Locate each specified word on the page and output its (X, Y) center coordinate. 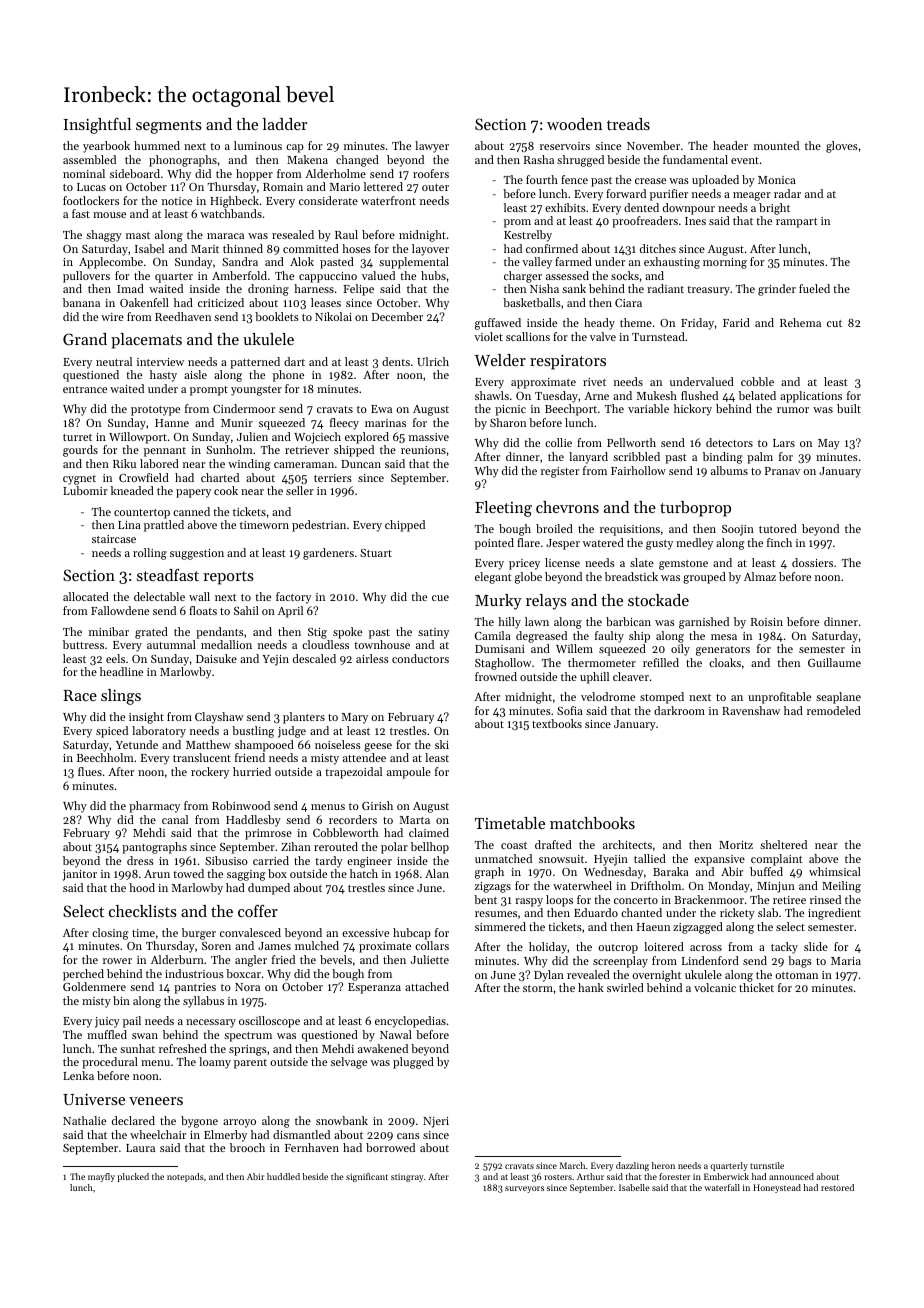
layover (430, 250)
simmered (500, 926)
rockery (210, 773)
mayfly (101, 1177)
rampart (797, 223)
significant (367, 1177)
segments (169, 127)
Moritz (736, 845)
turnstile (767, 1165)
